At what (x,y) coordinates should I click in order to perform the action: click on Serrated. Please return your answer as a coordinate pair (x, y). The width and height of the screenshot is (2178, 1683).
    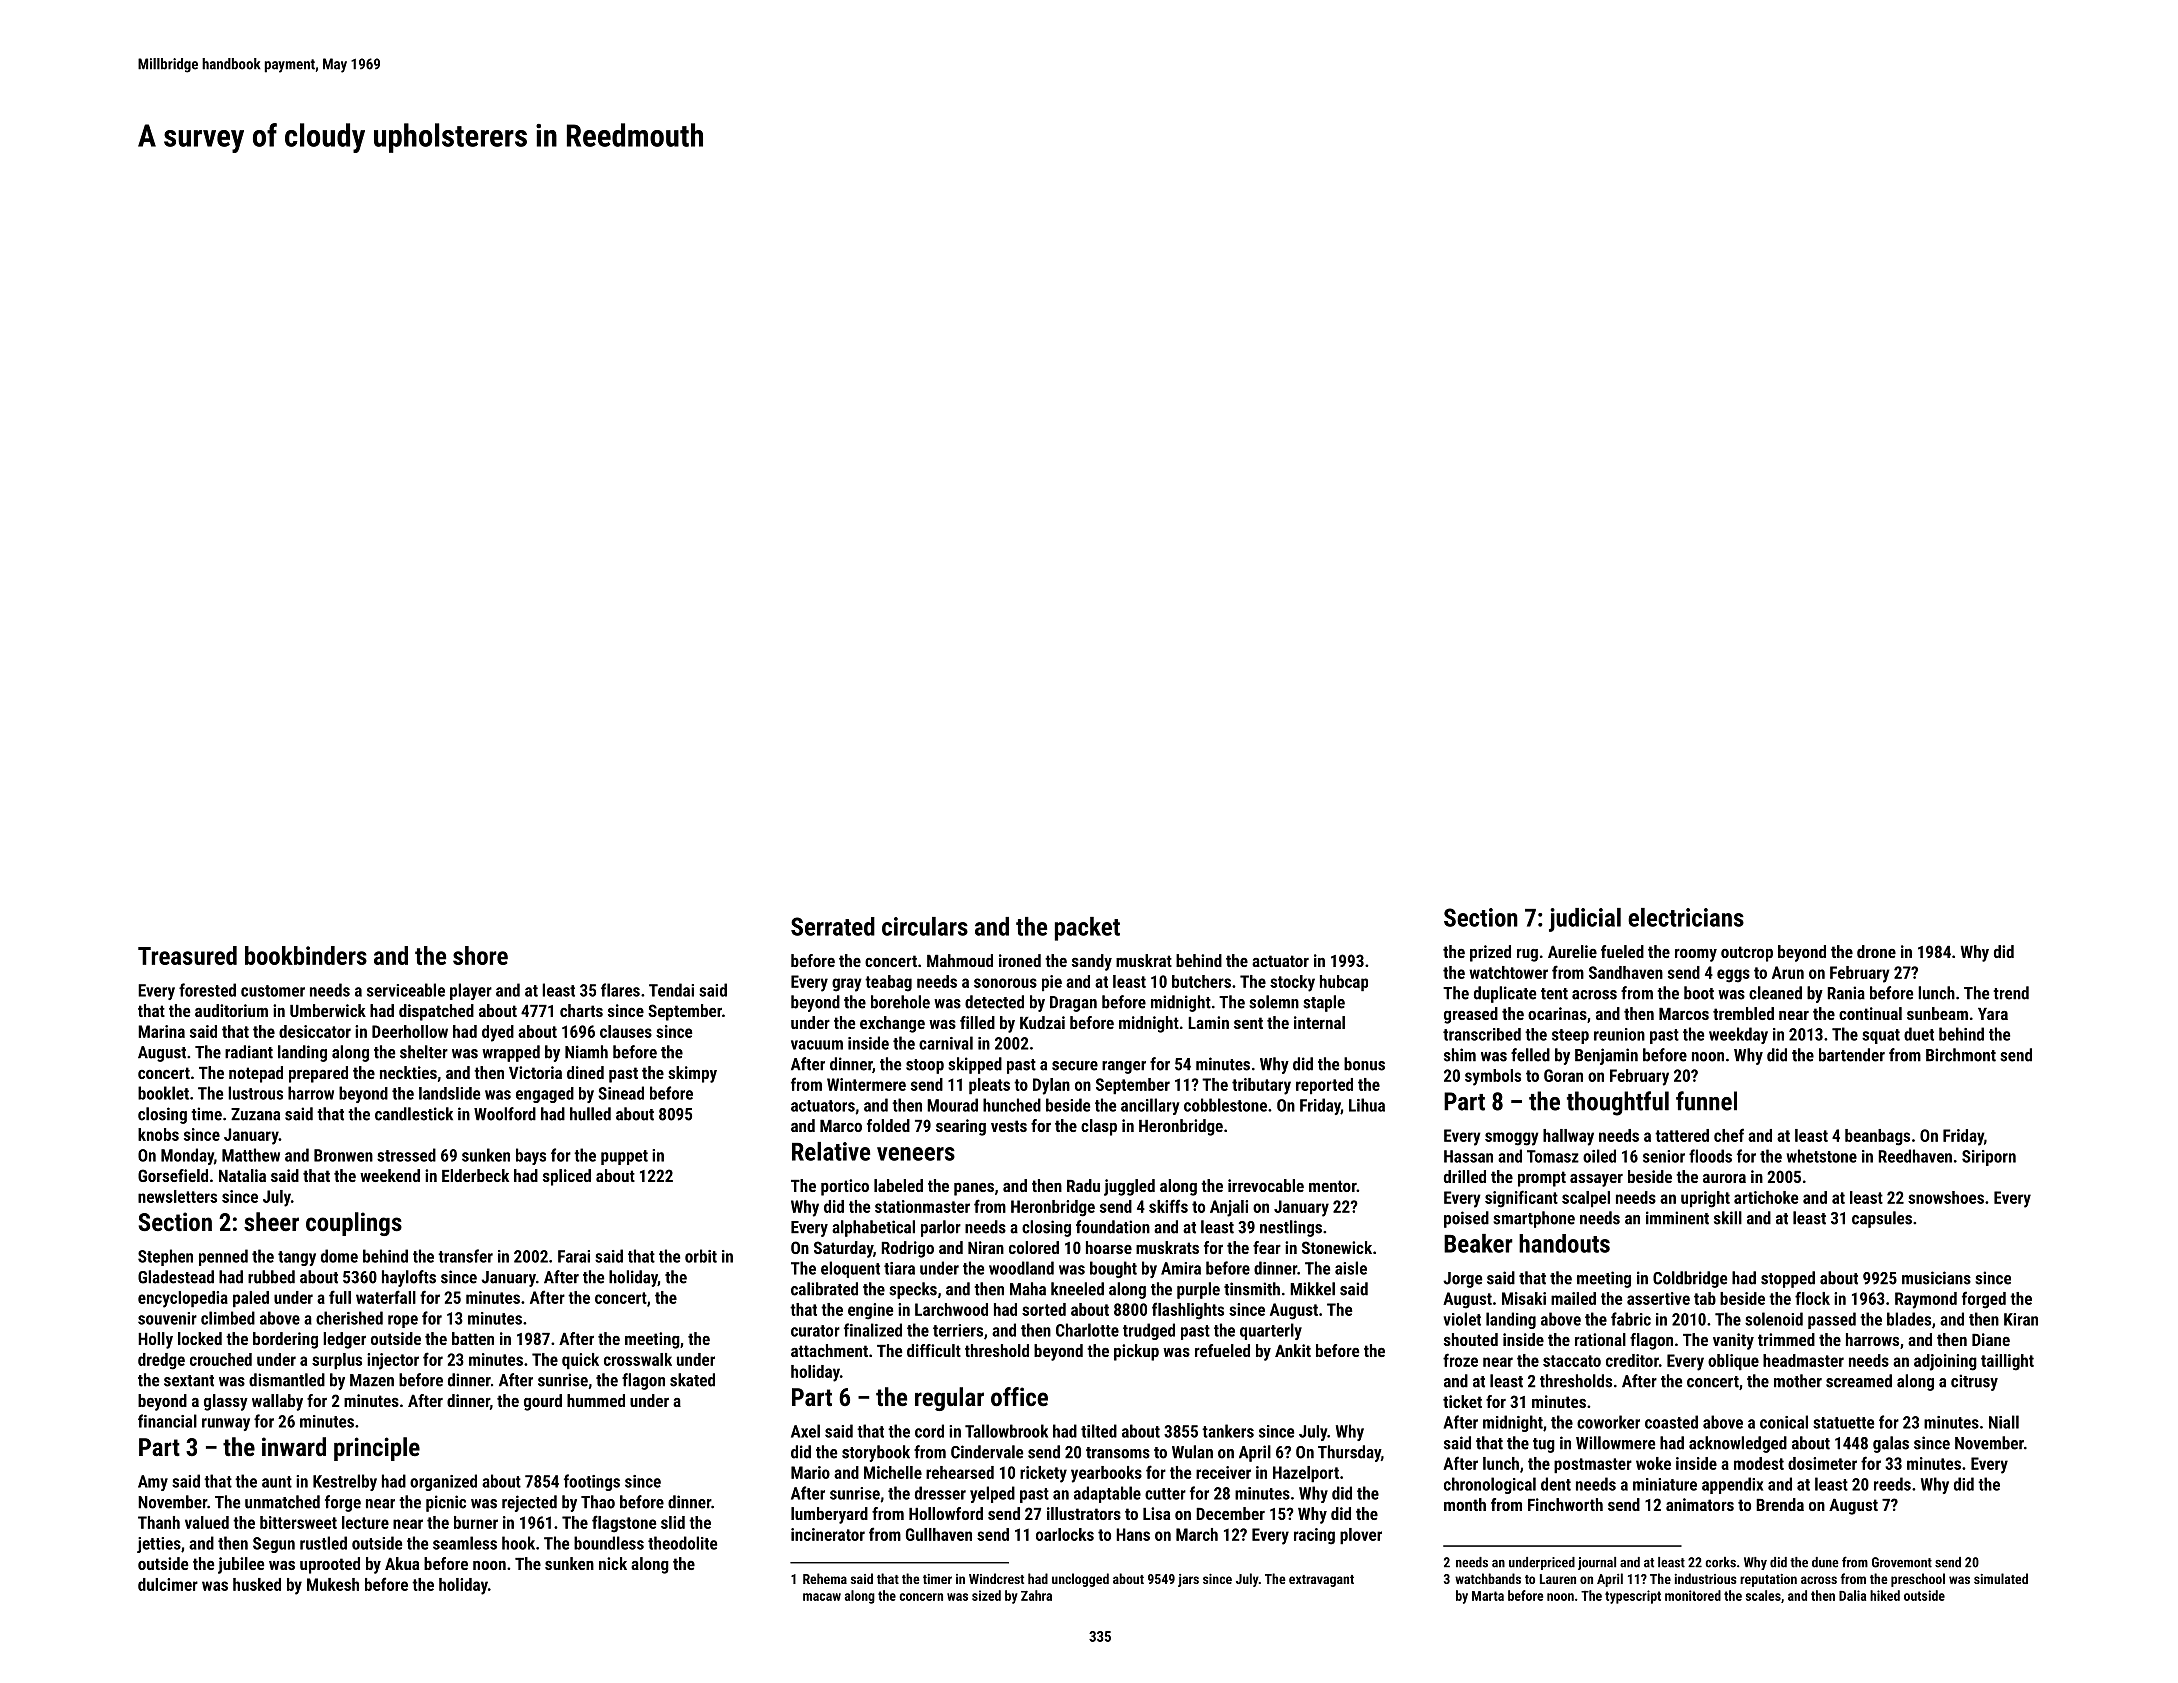
    Looking at the image, I should click on (833, 926).
